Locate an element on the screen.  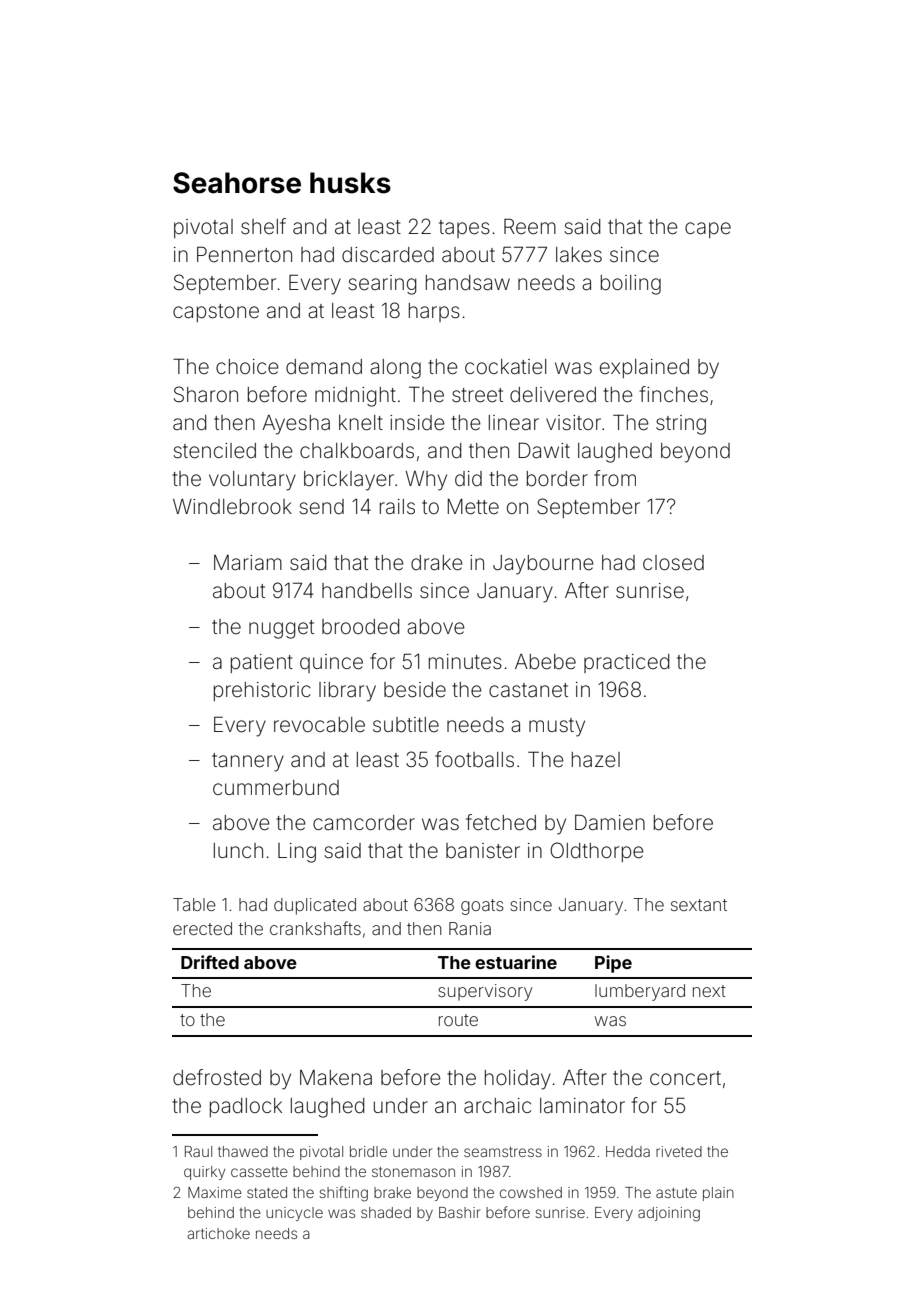
artichoke is located at coordinates (218, 1233).
